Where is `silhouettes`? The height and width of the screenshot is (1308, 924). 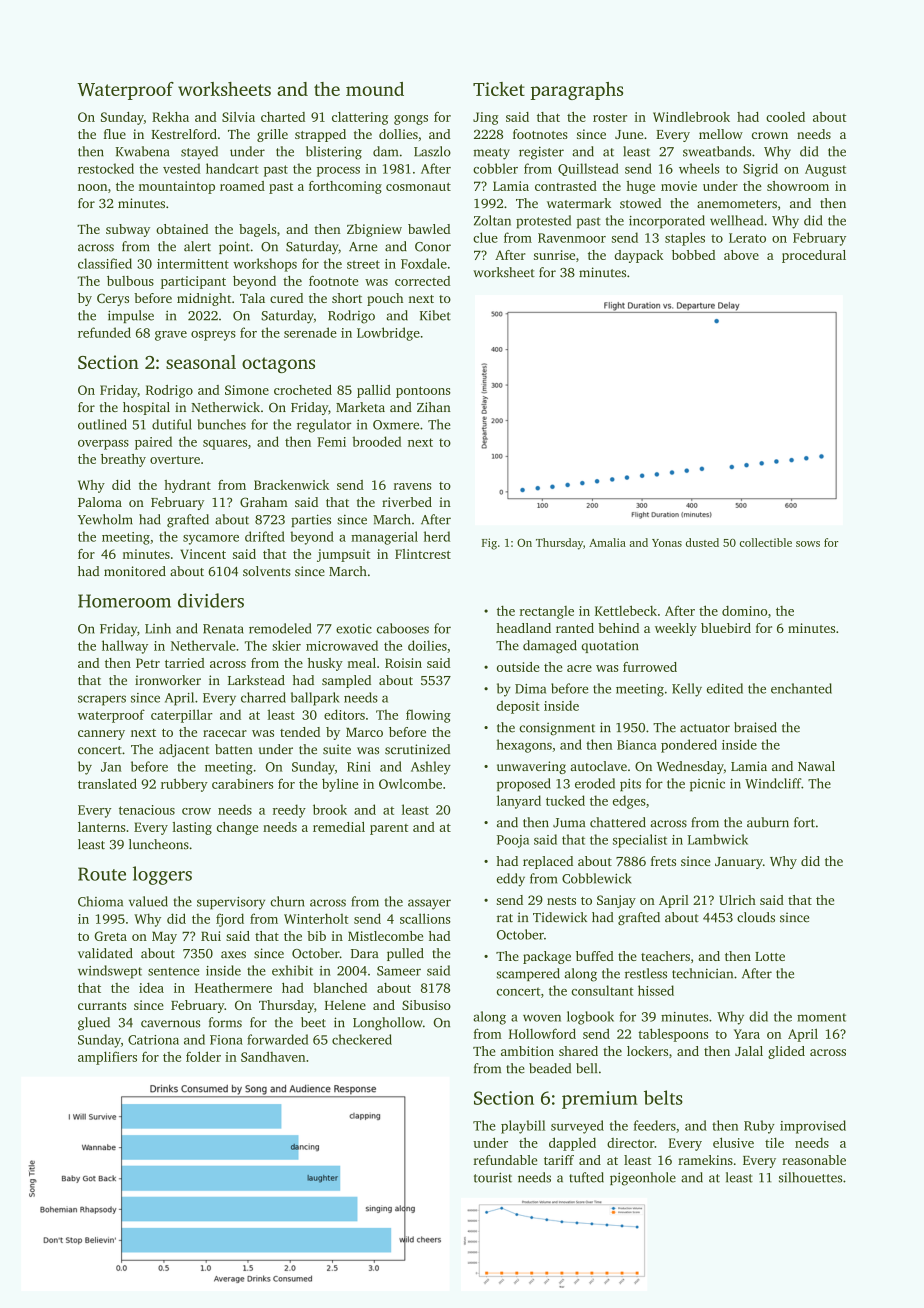 silhouettes is located at coordinates (810, 1177).
